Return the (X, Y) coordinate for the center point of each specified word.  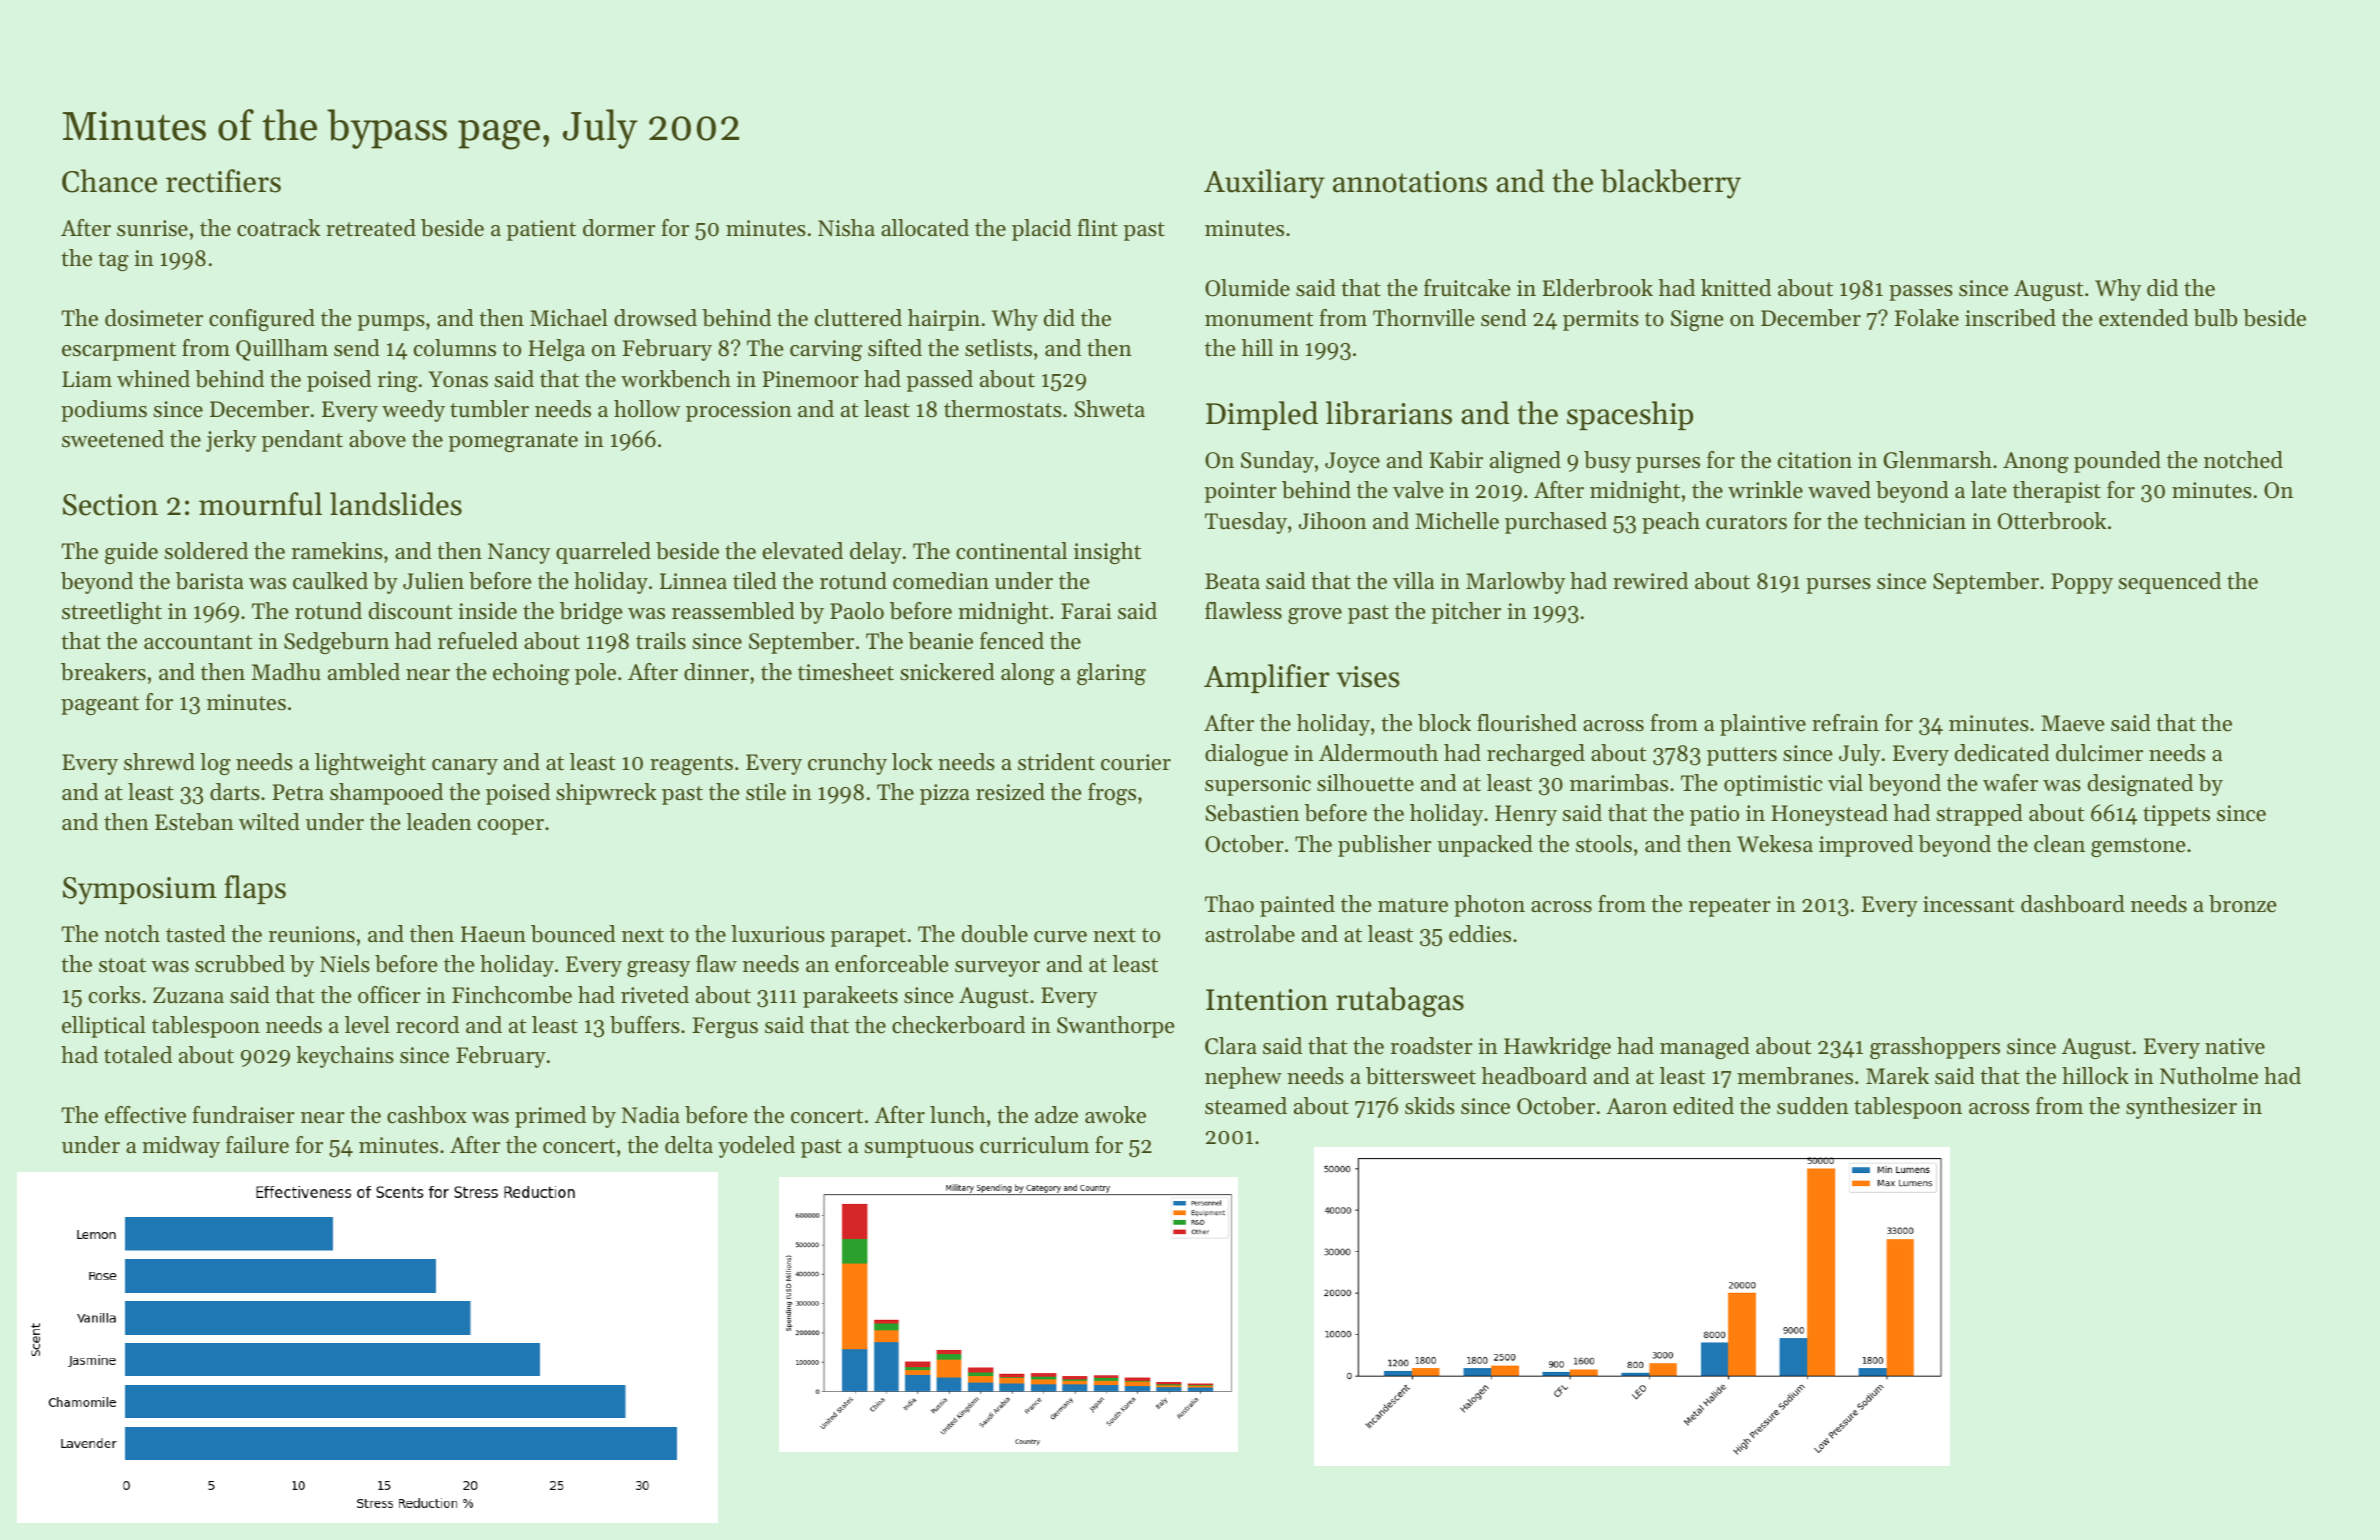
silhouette (1365, 783)
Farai (1086, 611)
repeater (1730, 907)
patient (541, 230)
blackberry (1671, 184)
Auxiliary (1264, 184)
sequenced (2170, 583)
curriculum (1034, 1145)
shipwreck (606, 794)
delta (689, 1145)
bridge (591, 613)
